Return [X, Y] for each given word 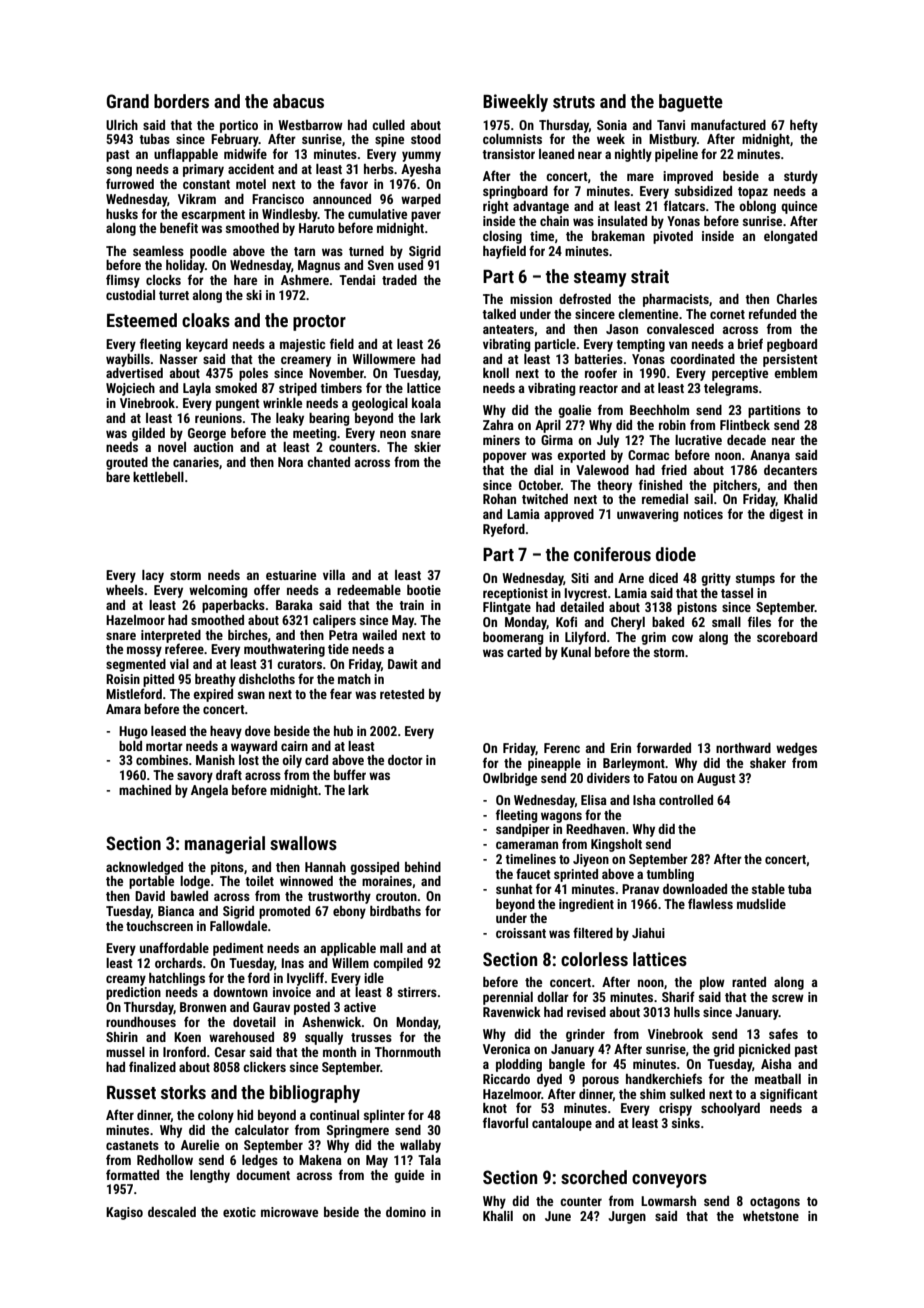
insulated [622, 221]
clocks [163, 280]
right [496, 207]
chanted [328, 462]
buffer [350, 774]
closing [502, 237]
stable [768, 889]
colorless [594, 959]
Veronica [506, 1049]
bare [118, 477]
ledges [260, 1161]
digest [786, 515]
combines [162, 760]
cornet [727, 314]
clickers [264, 1067]
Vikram [197, 199]
